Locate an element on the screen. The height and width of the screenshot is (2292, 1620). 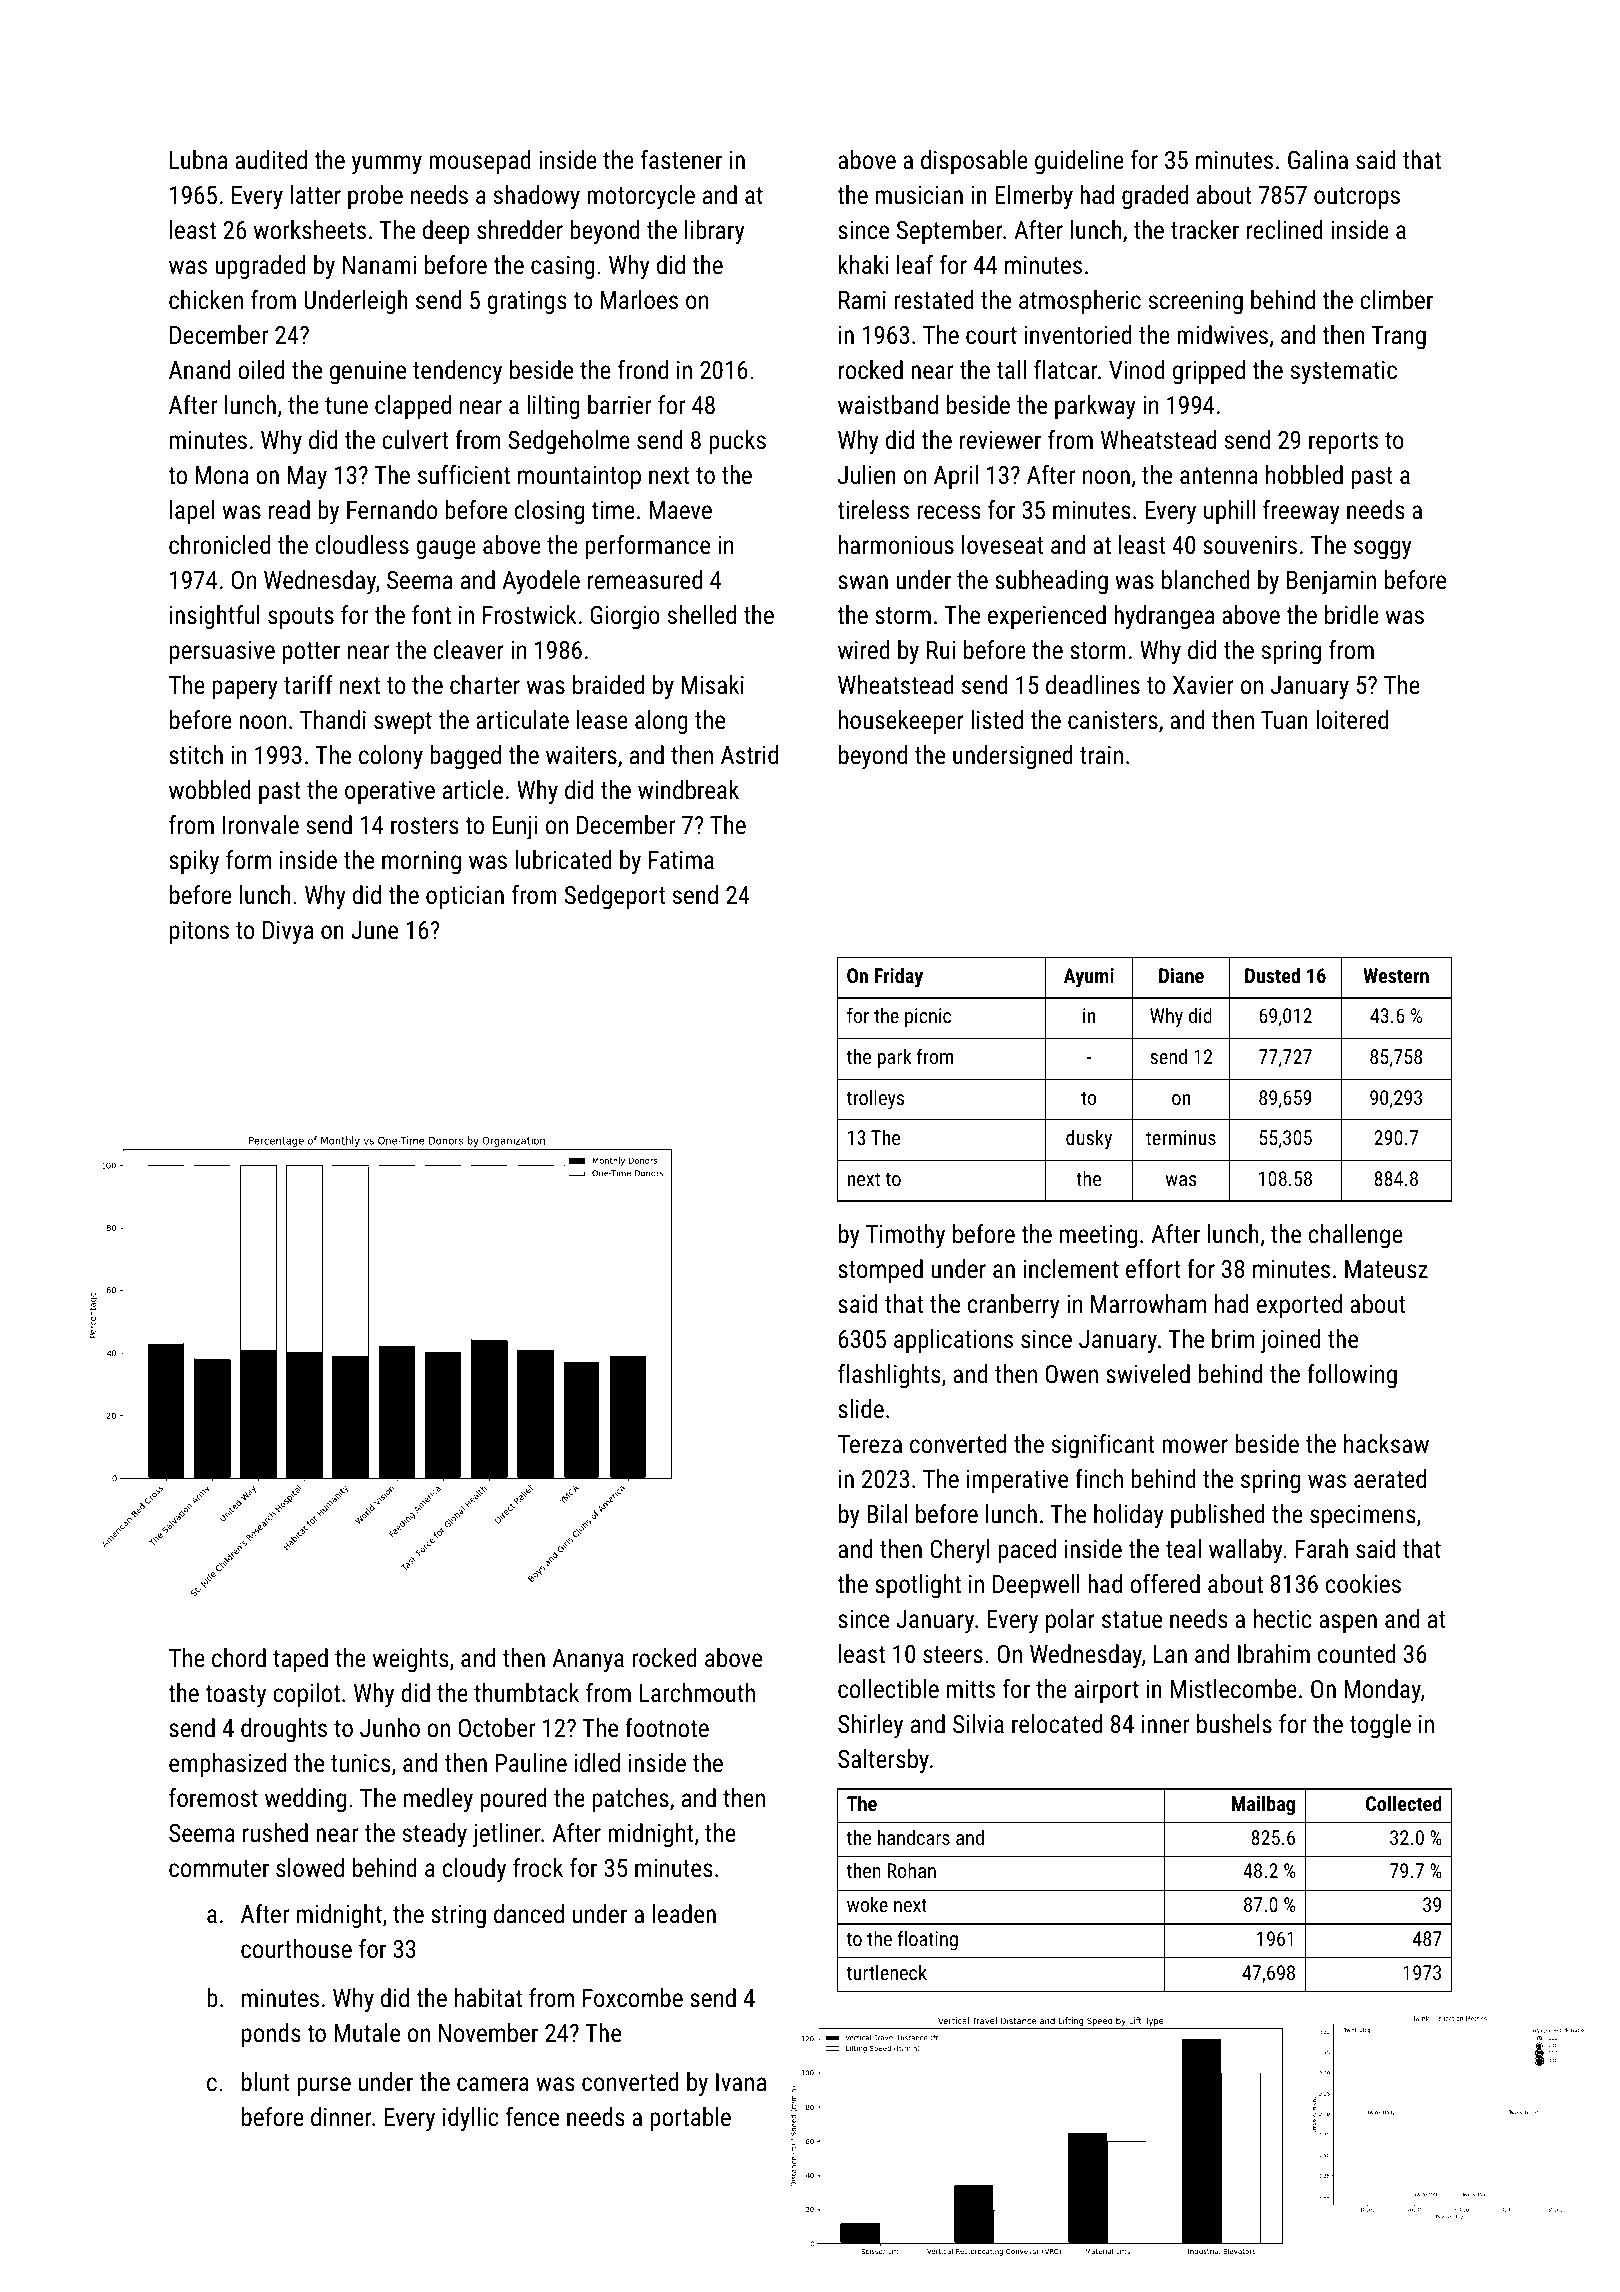
turtleneck is located at coordinates (887, 1972).
